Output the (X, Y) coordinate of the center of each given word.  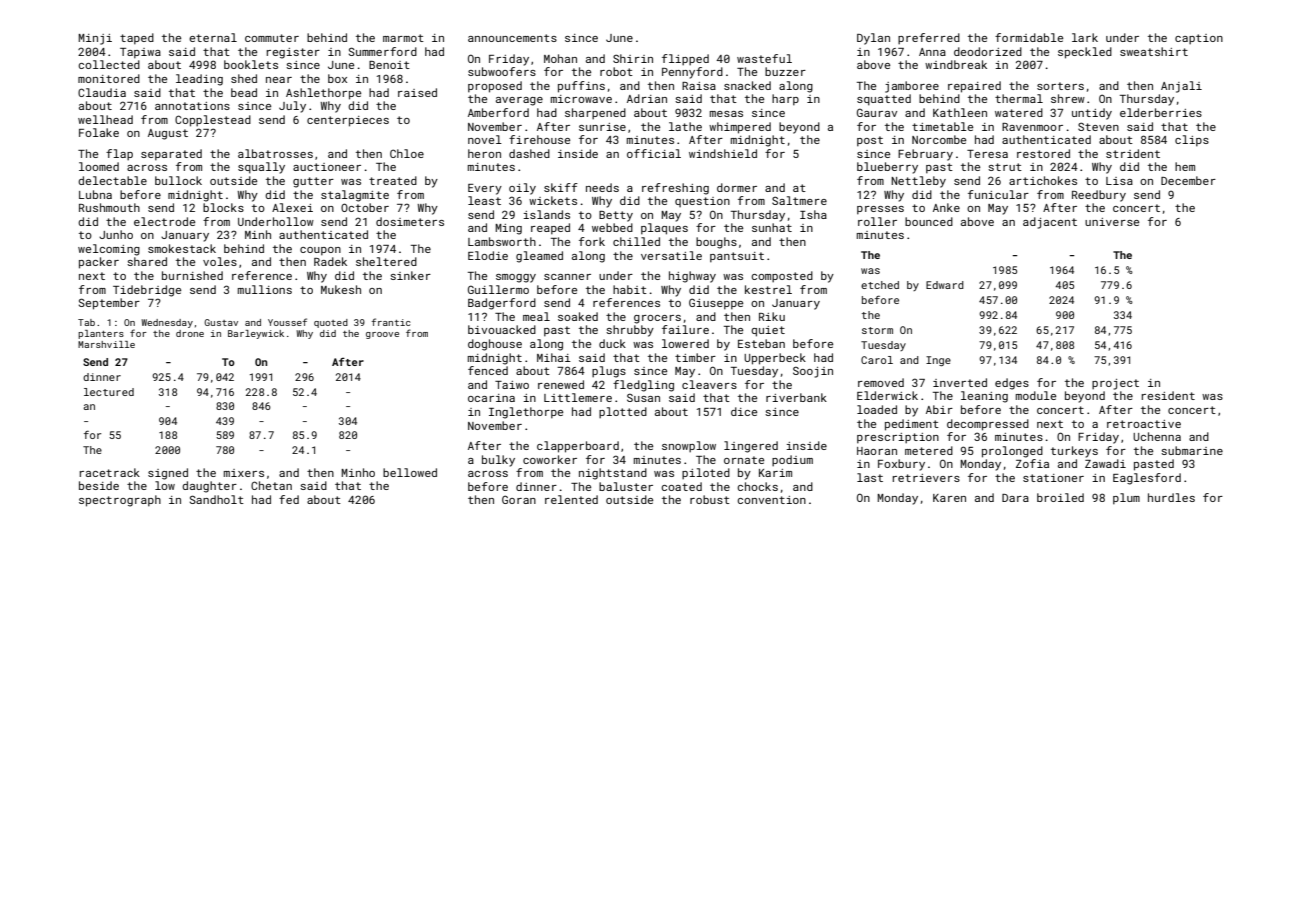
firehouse (539, 139)
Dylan (873, 39)
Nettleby (918, 182)
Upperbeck (775, 359)
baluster (626, 486)
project (1115, 384)
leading (199, 80)
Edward (945, 285)
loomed (99, 166)
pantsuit (737, 257)
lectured (109, 392)
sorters (1060, 86)
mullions (265, 289)
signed (168, 474)
